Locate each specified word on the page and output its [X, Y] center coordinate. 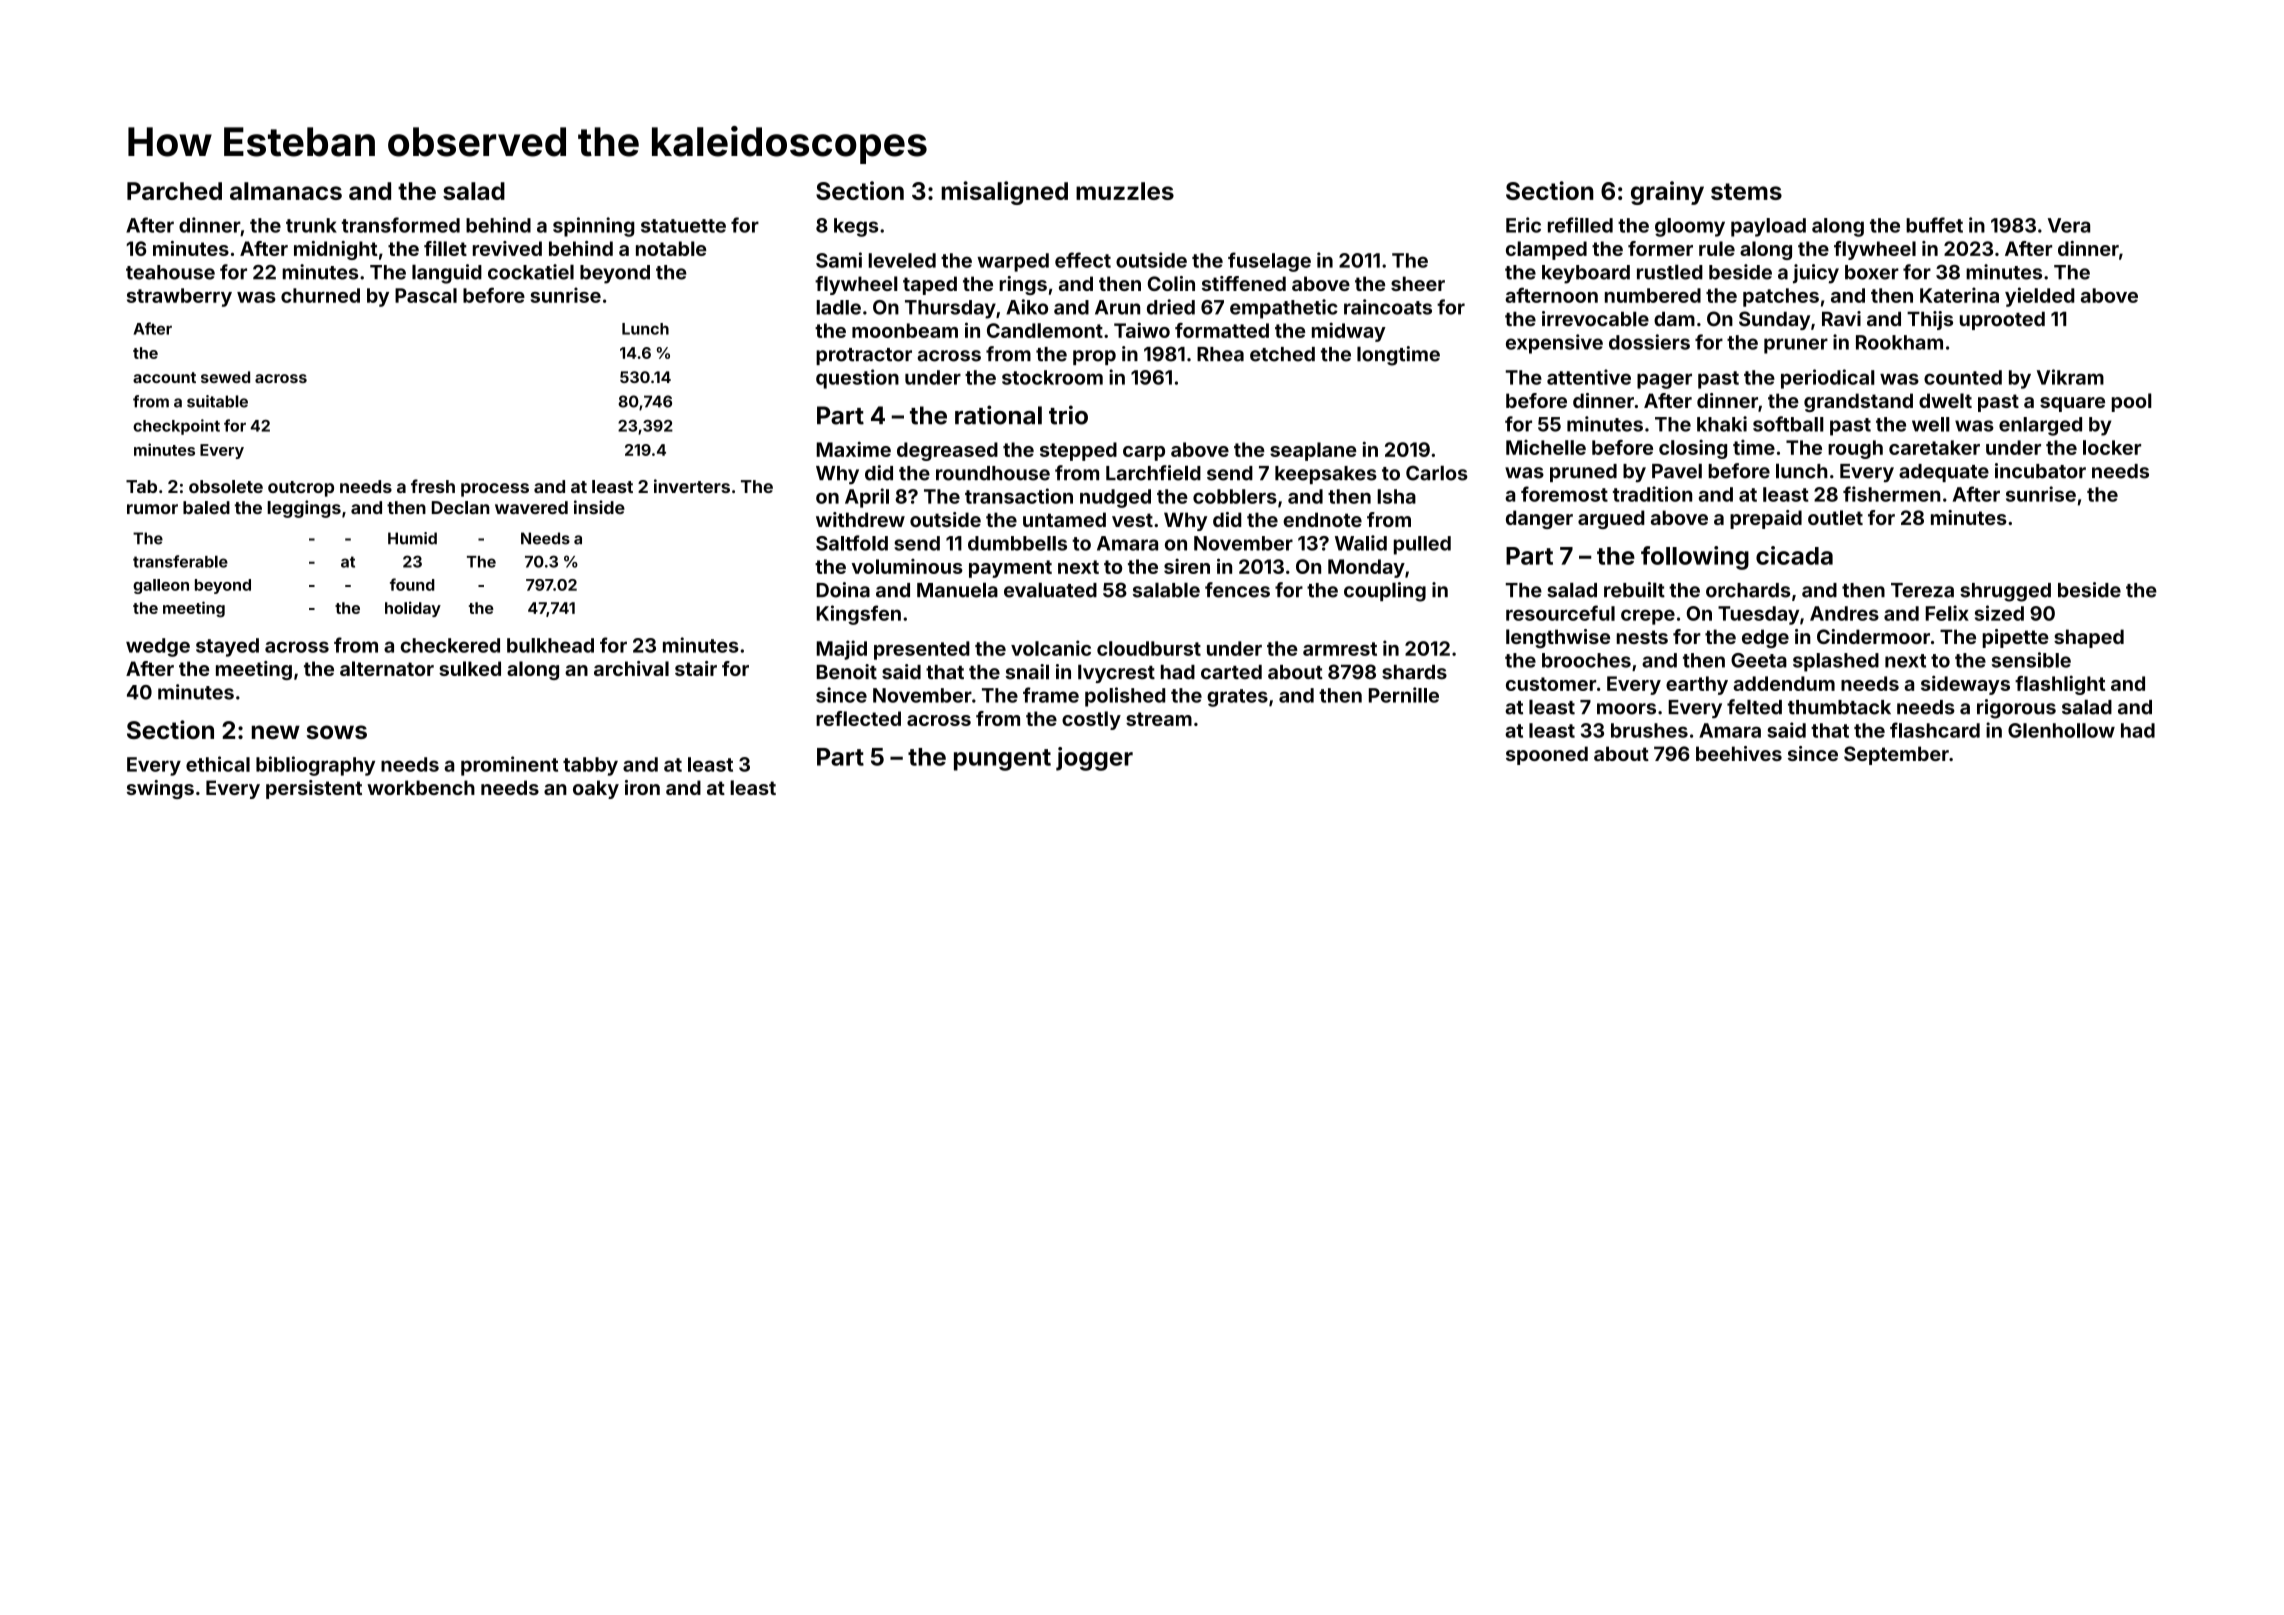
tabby [590, 766]
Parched [174, 191]
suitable [217, 401]
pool [2132, 402]
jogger [1094, 759]
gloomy [1690, 227]
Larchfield [1153, 473]
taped [930, 285]
